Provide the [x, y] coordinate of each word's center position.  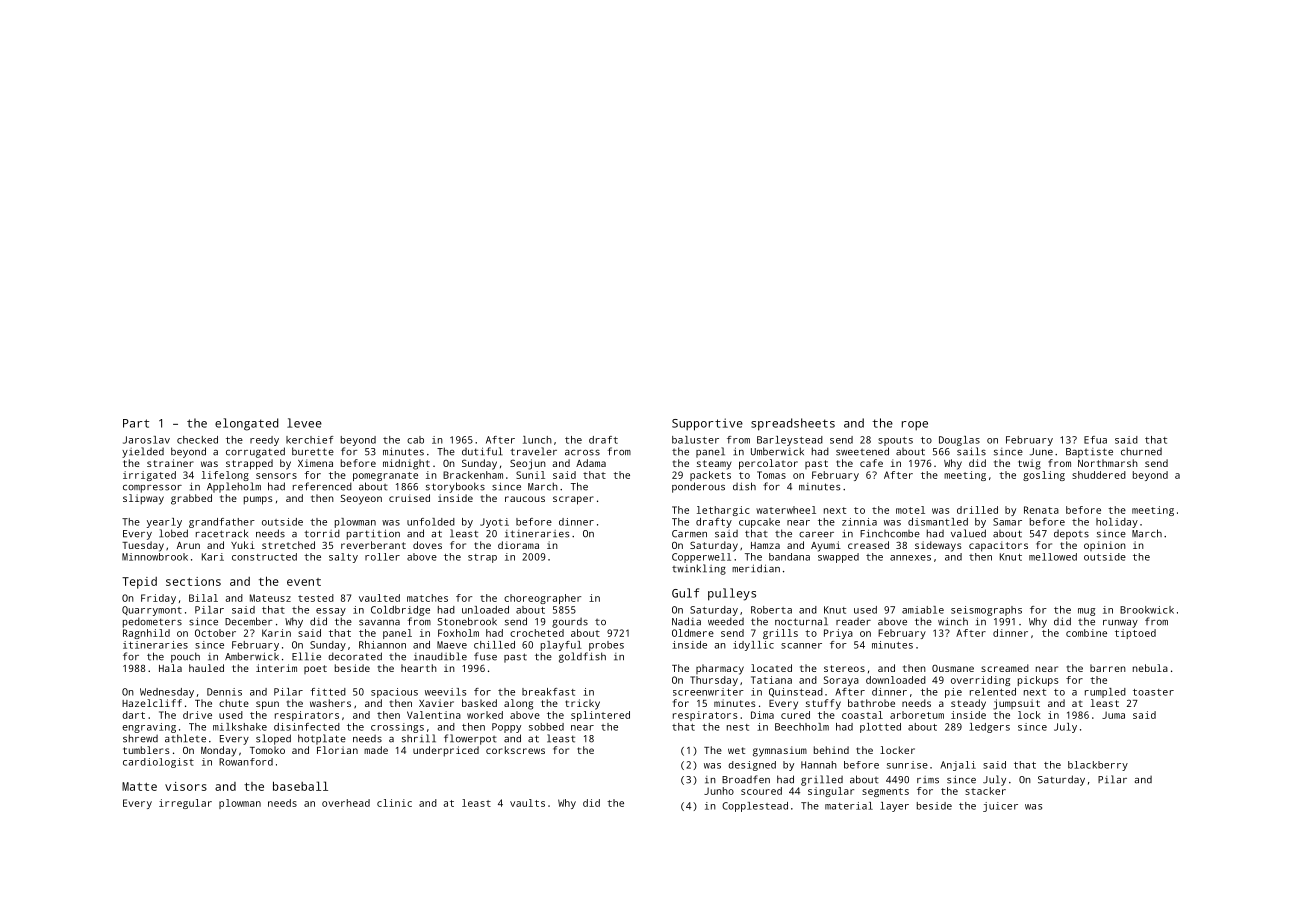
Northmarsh [1108, 463]
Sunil [530, 475]
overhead [346, 803]
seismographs [986, 611]
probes [606, 646]
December [249, 621]
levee [304, 423]
